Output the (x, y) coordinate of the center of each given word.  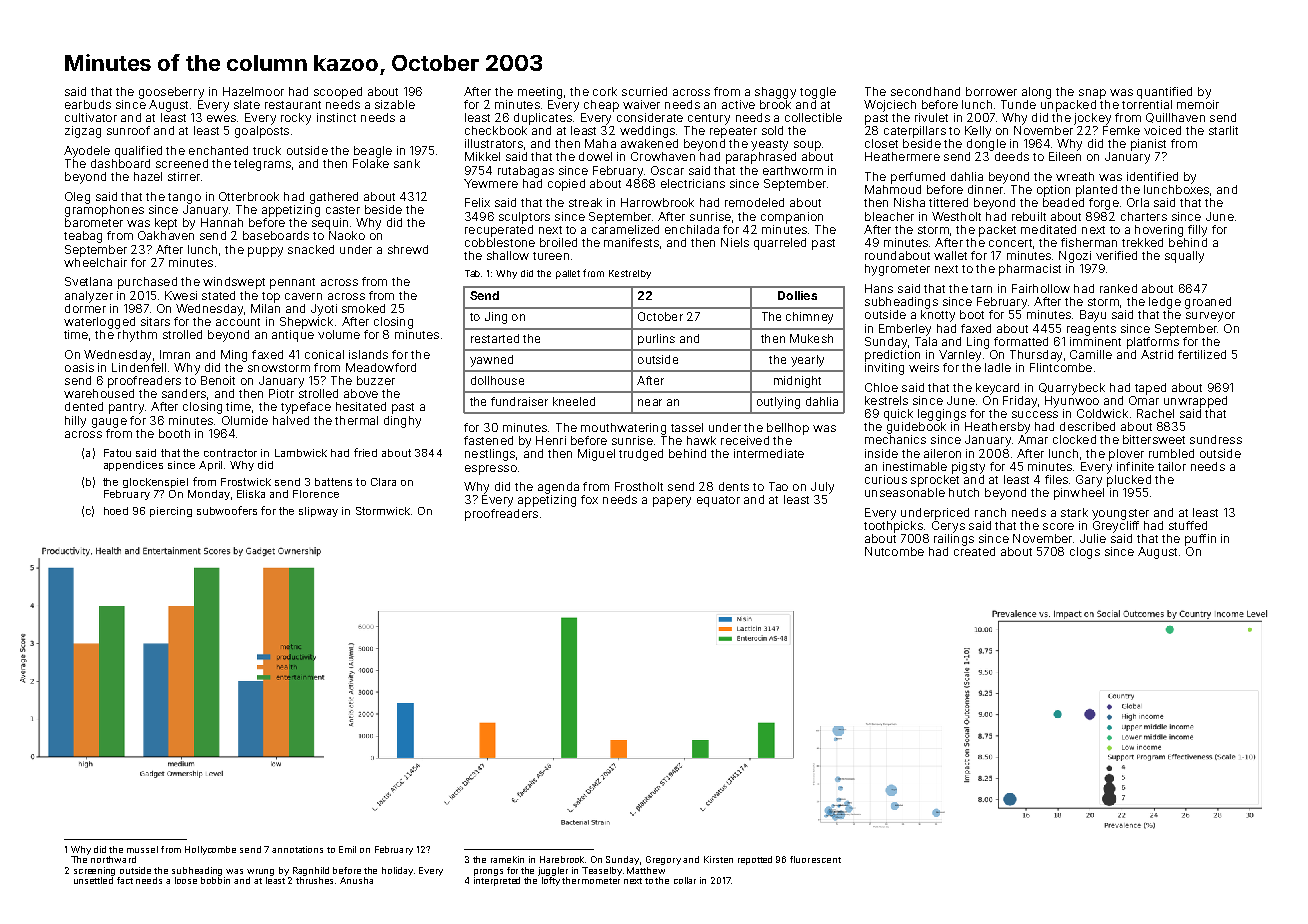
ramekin (507, 859)
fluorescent (815, 859)
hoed (116, 511)
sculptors (524, 218)
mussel (142, 849)
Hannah (222, 222)
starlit (1223, 130)
